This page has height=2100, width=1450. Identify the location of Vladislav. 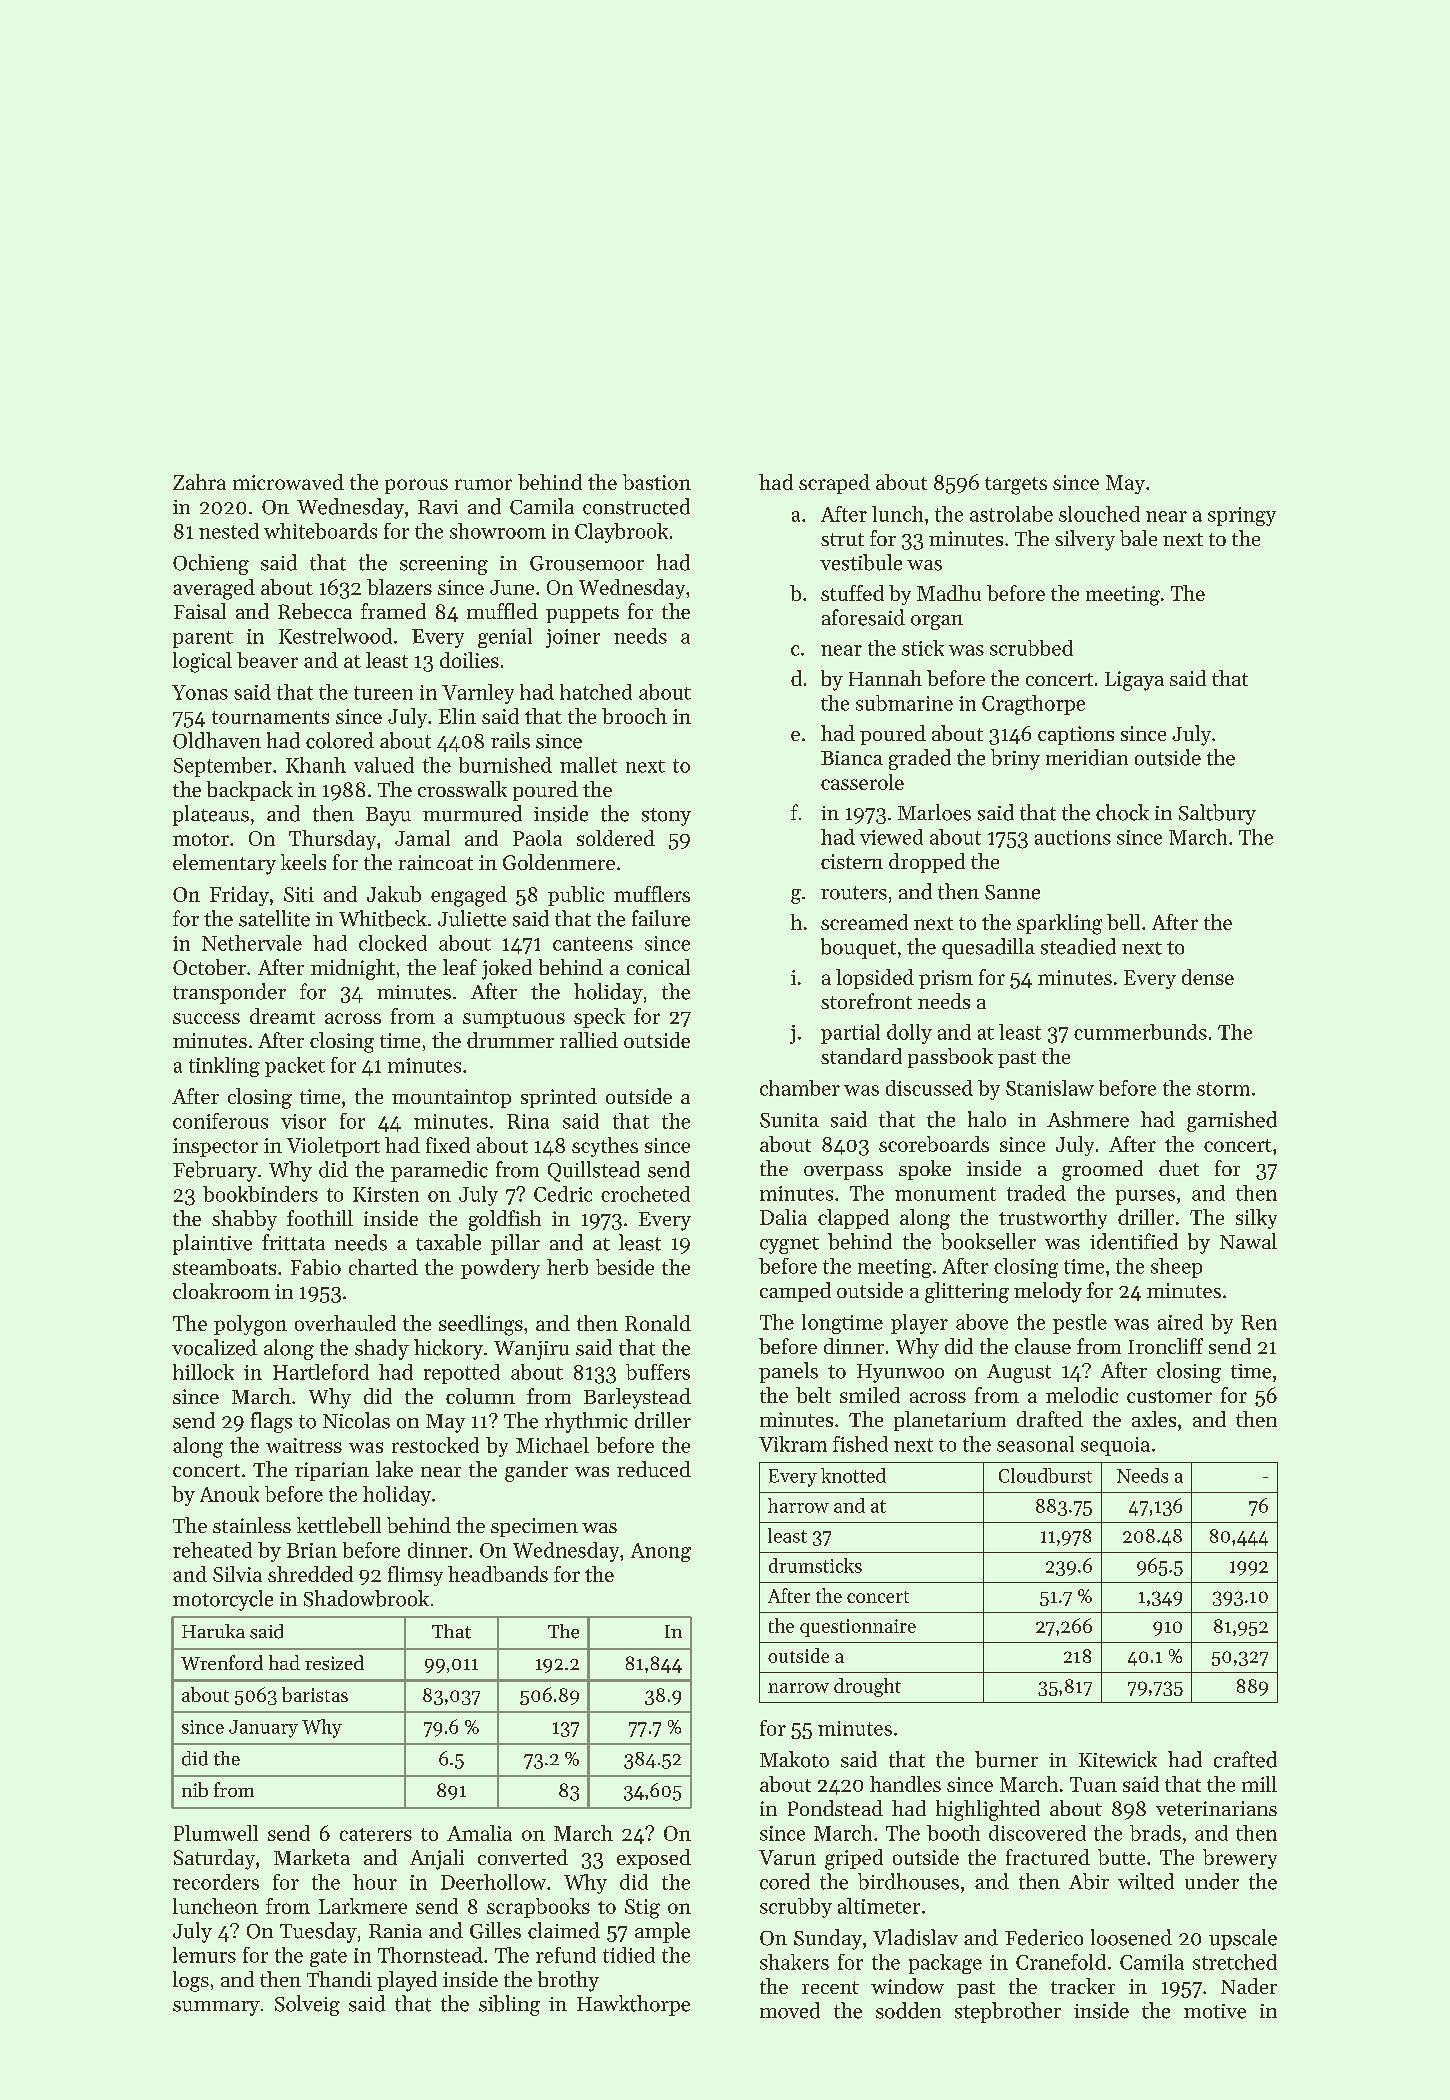
(915, 1937).
